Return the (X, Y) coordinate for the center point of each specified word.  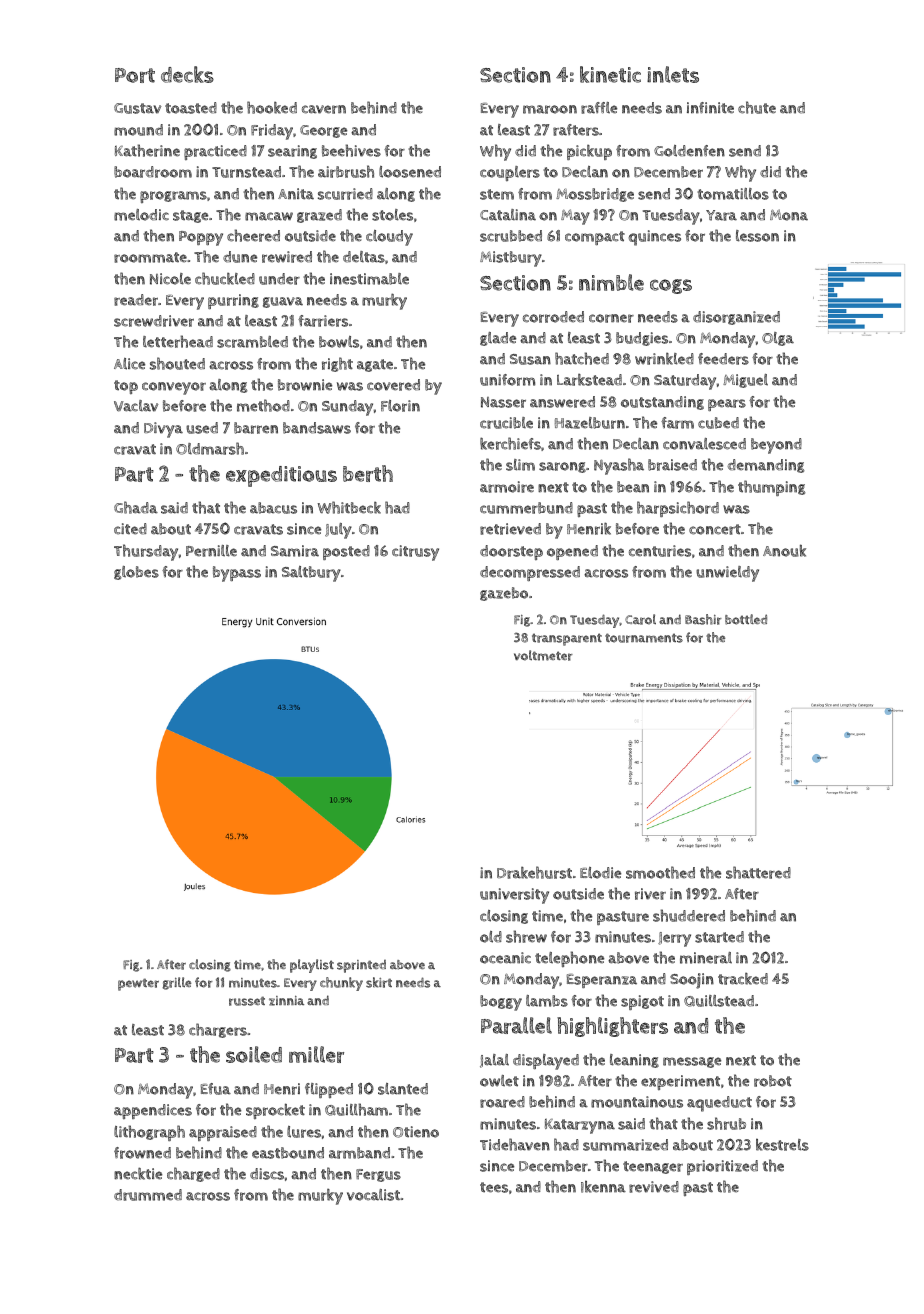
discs (267, 1174)
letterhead (178, 341)
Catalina (508, 215)
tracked (743, 979)
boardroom (153, 172)
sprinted (361, 966)
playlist (312, 966)
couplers (510, 173)
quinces (654, 238)
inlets (673, 74)
